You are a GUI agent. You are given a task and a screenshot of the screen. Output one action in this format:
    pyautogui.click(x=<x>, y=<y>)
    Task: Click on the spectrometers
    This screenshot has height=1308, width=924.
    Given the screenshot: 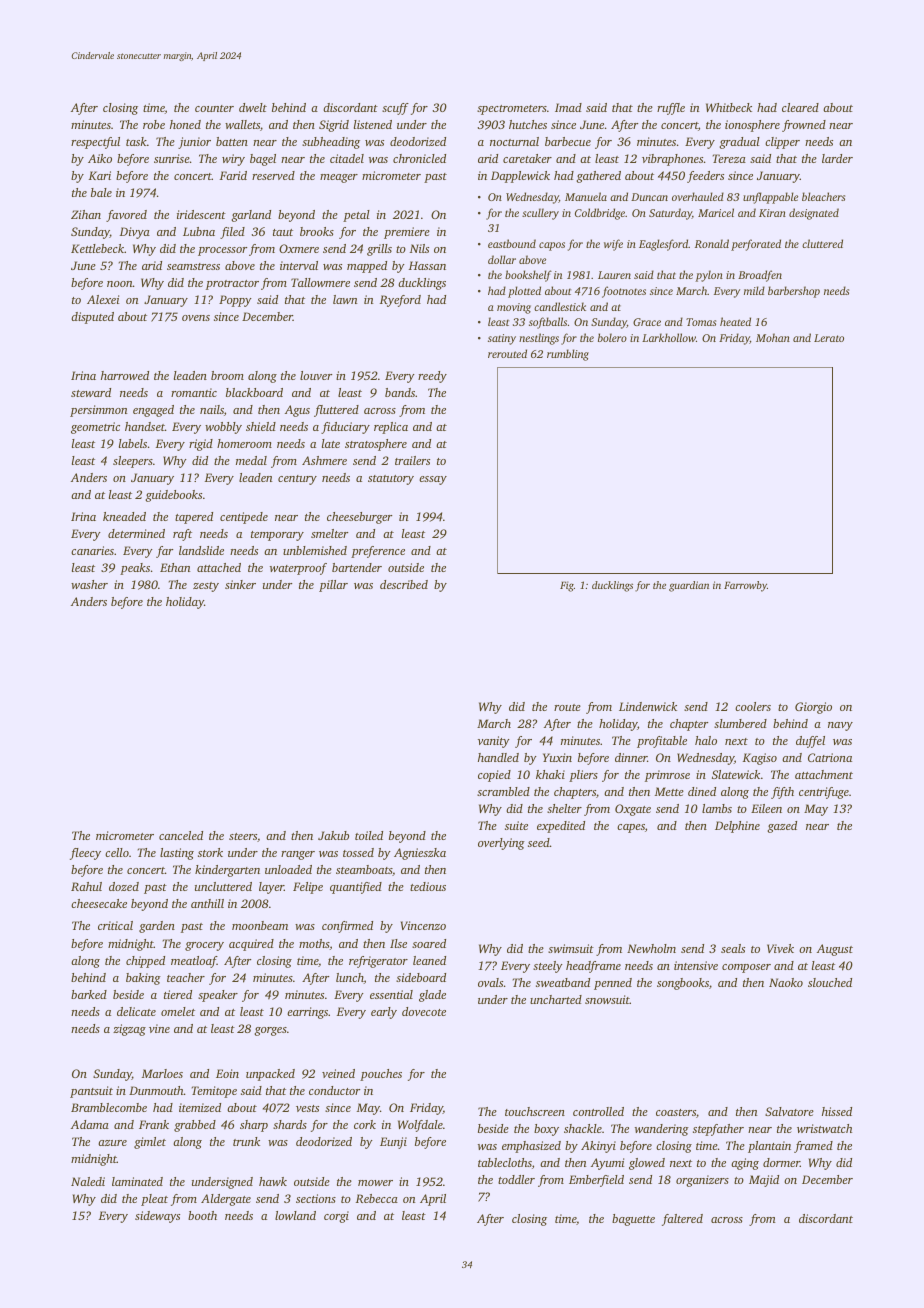 What is the action you would take?
    pyautogui.click(x=512, y=110)
